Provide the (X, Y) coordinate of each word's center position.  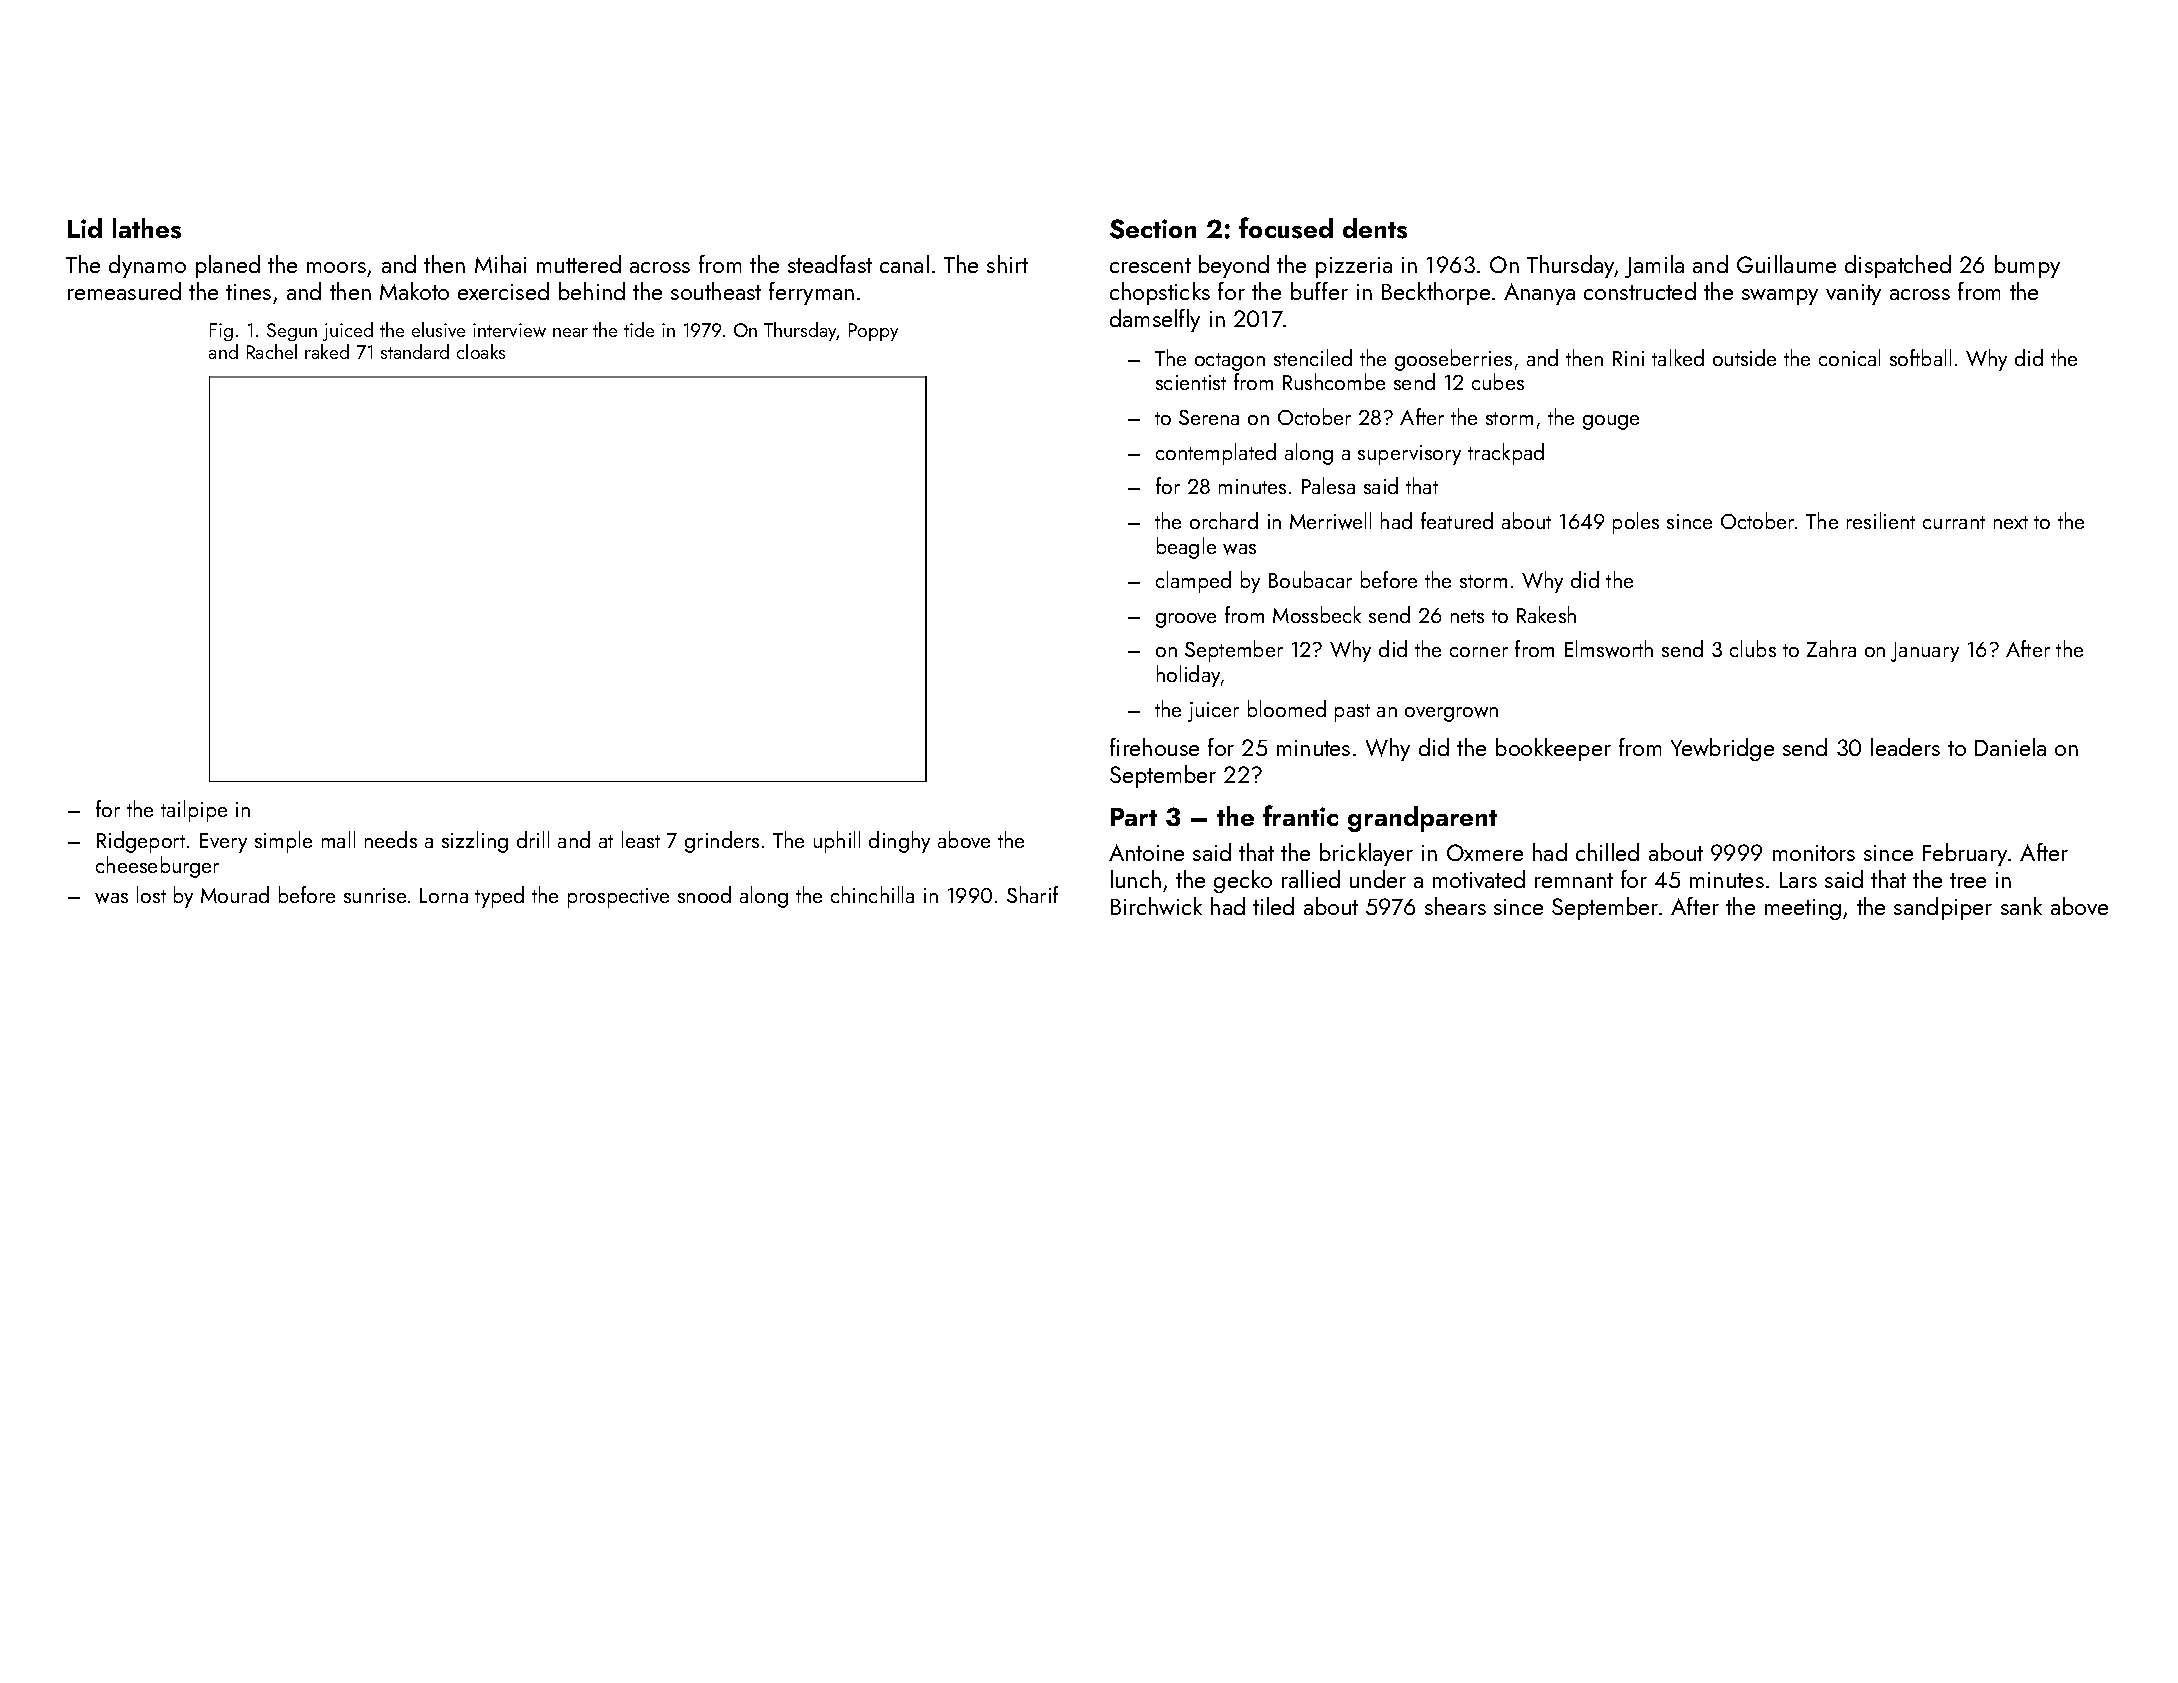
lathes (147, 228)
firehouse (1154, 747)
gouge (1611, 422)
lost (151, 894)
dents (1375, 228)
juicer (1213, 712)
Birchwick (1156, 906)
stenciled (1313, 357)
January (1925, 652)
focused (1286, 228)
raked (327, 351)
